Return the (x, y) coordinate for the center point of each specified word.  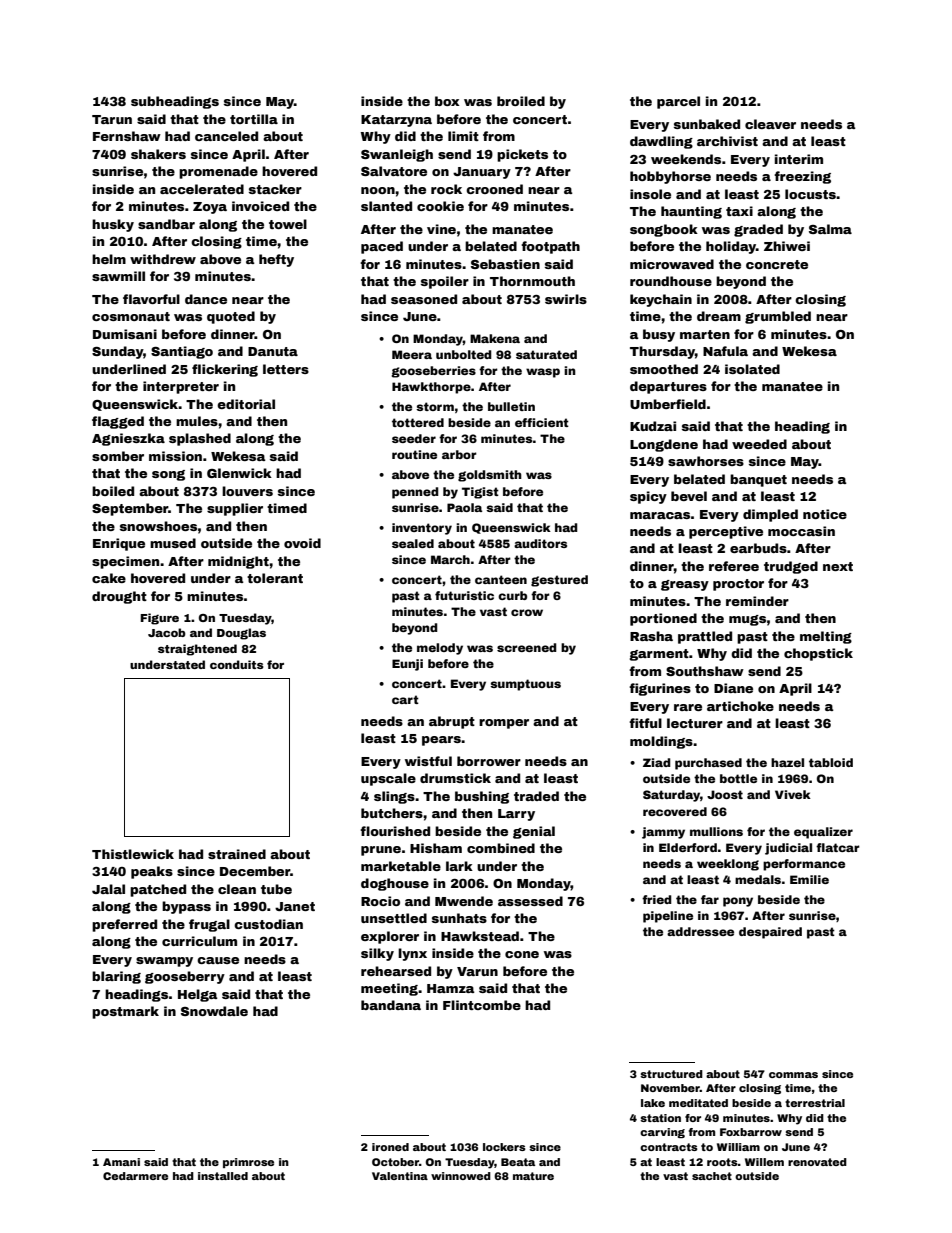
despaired (770, 933)
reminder (757, 601)
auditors (540, 543)
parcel (678, 102)
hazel (787, 762)
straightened (197, 650)
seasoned (424, 299)
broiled (521, 101)
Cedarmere (135, 1176)
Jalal (108, 889)
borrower (489, 761)
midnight (238, 562)
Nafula (725, 351)
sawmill (118, 276)
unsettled (394, 918)
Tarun (112, 119)
